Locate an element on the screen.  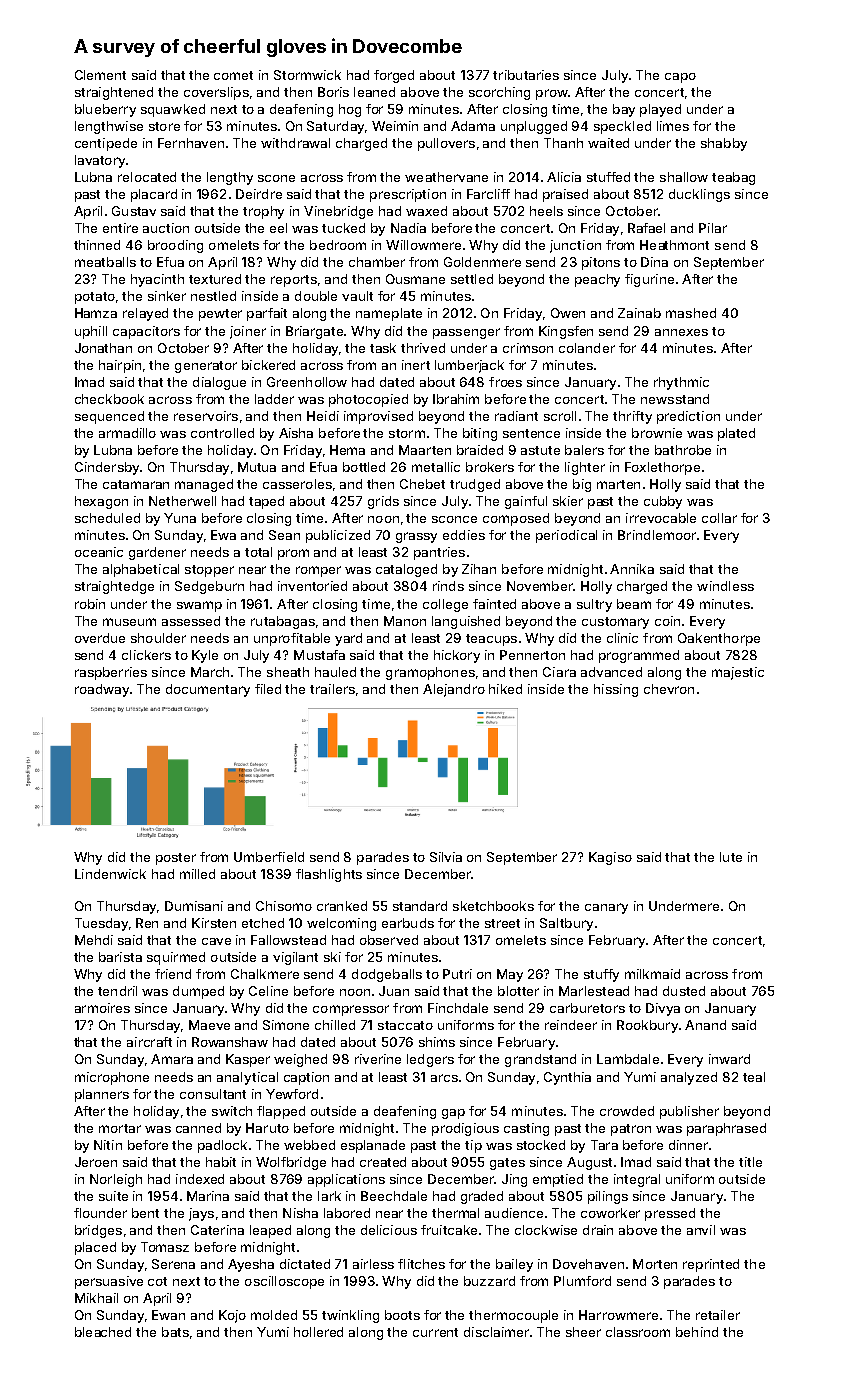
trudged is located at coordinates (475, 485).
